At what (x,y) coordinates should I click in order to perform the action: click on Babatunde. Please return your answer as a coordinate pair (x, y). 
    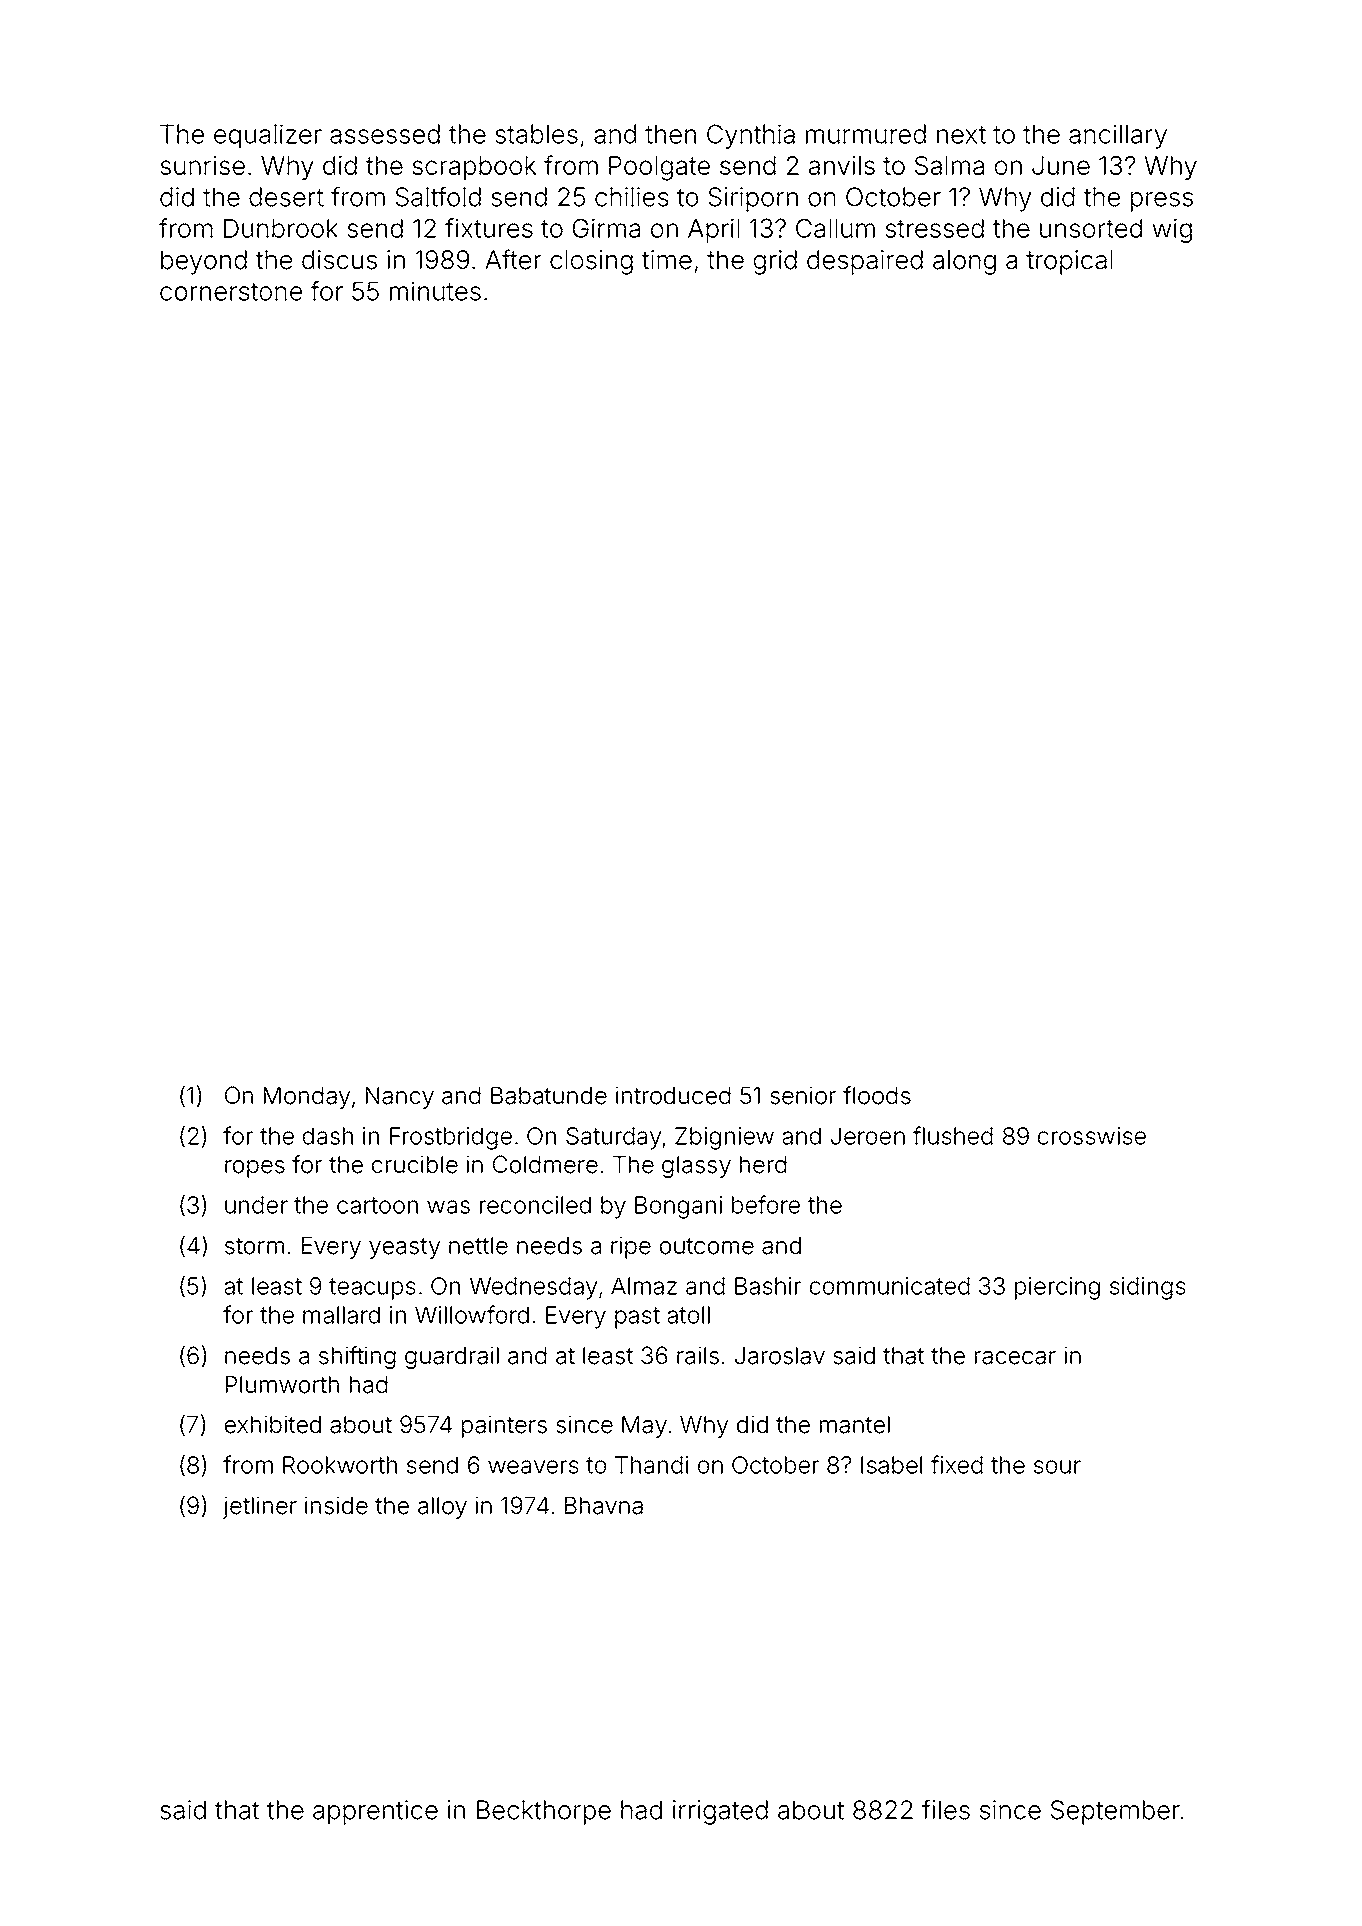
    Looking at the image, I should click on (549, 1096).
